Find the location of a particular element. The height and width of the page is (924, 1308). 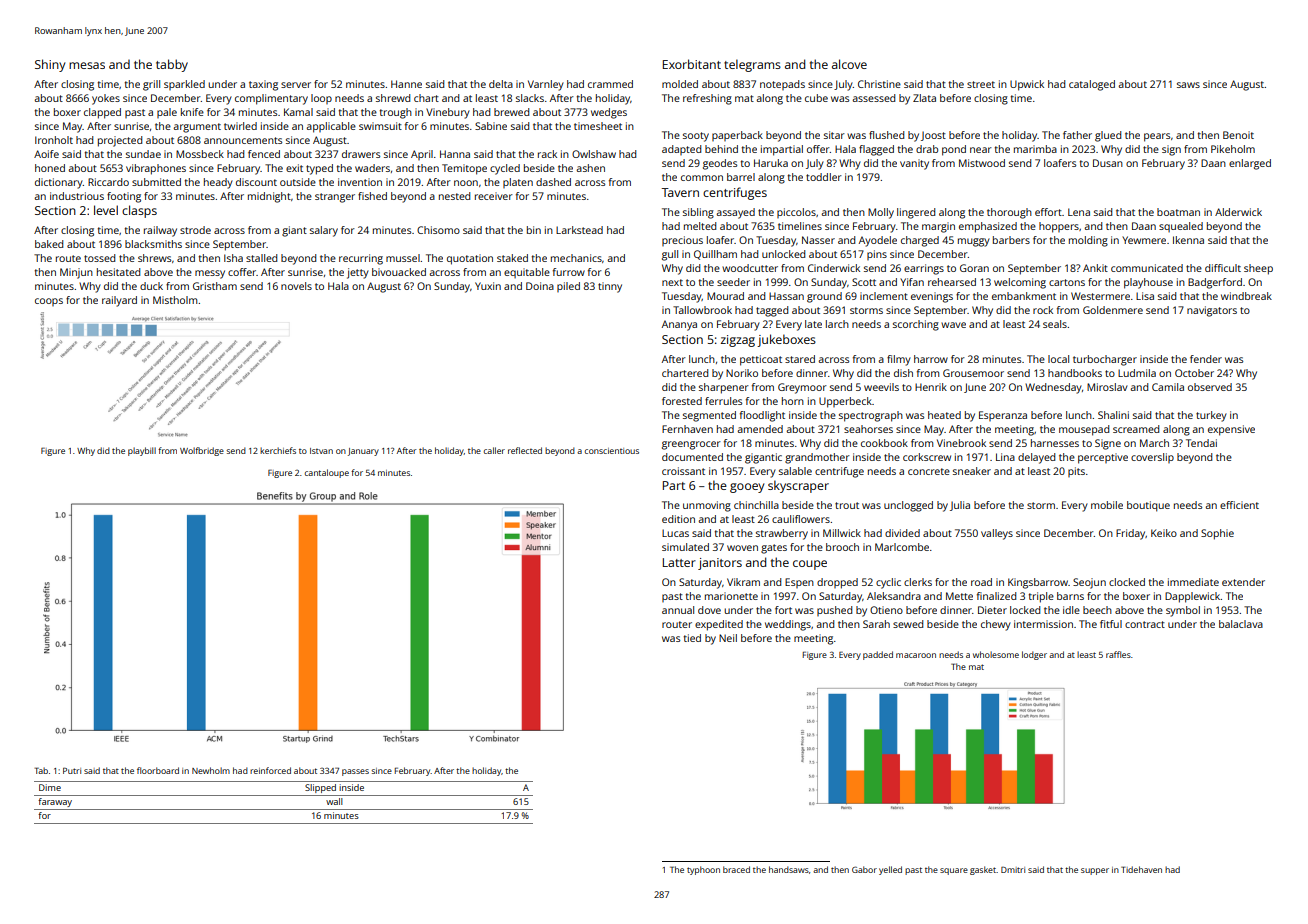

typhoon is located at coordinates (703, 870).
